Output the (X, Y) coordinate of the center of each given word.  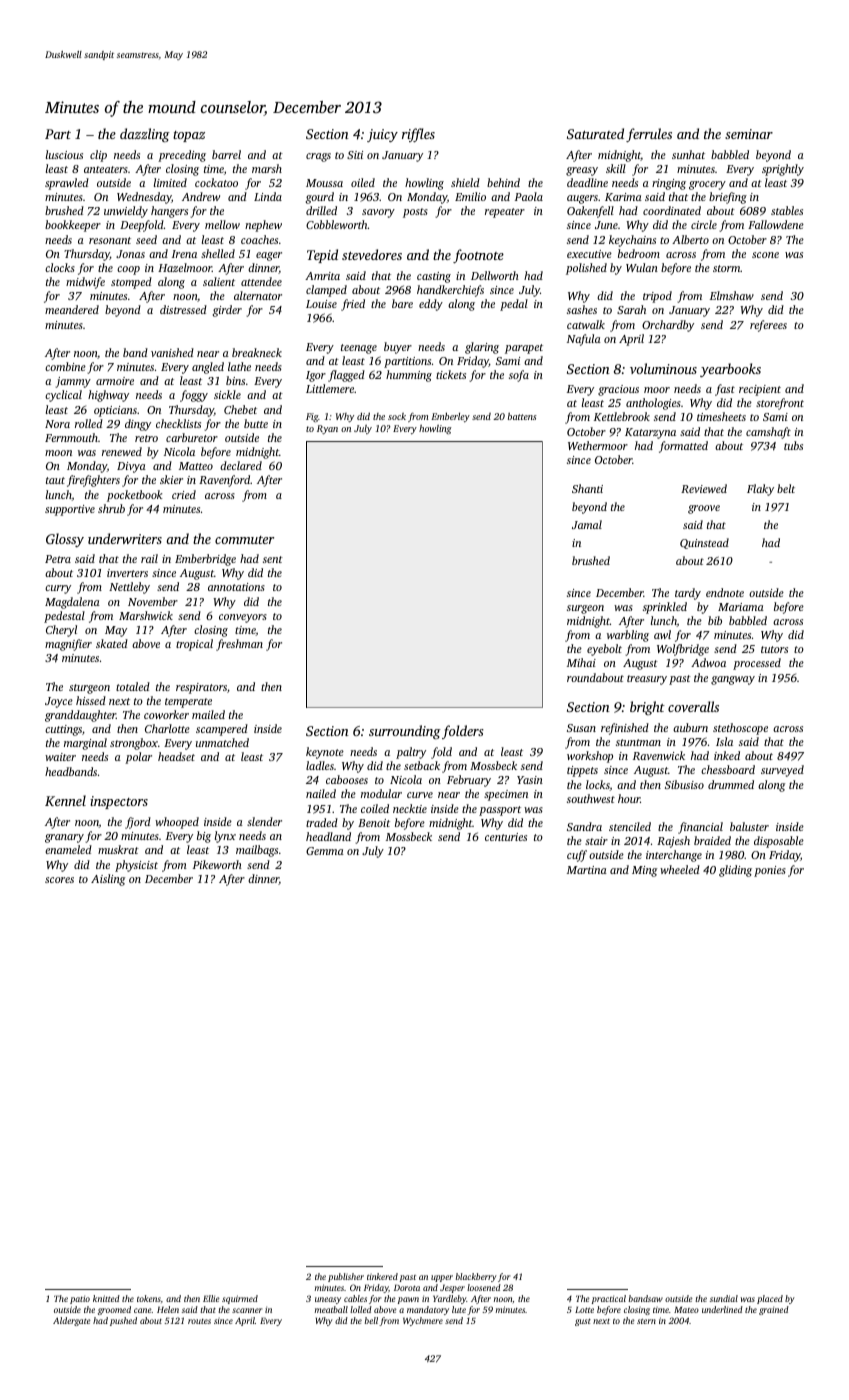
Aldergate (72, 1321)
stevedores (372, 254)
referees (768, 326)
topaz (189, 136)
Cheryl (61, 631)
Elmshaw (732, 295)
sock (397, 416)
